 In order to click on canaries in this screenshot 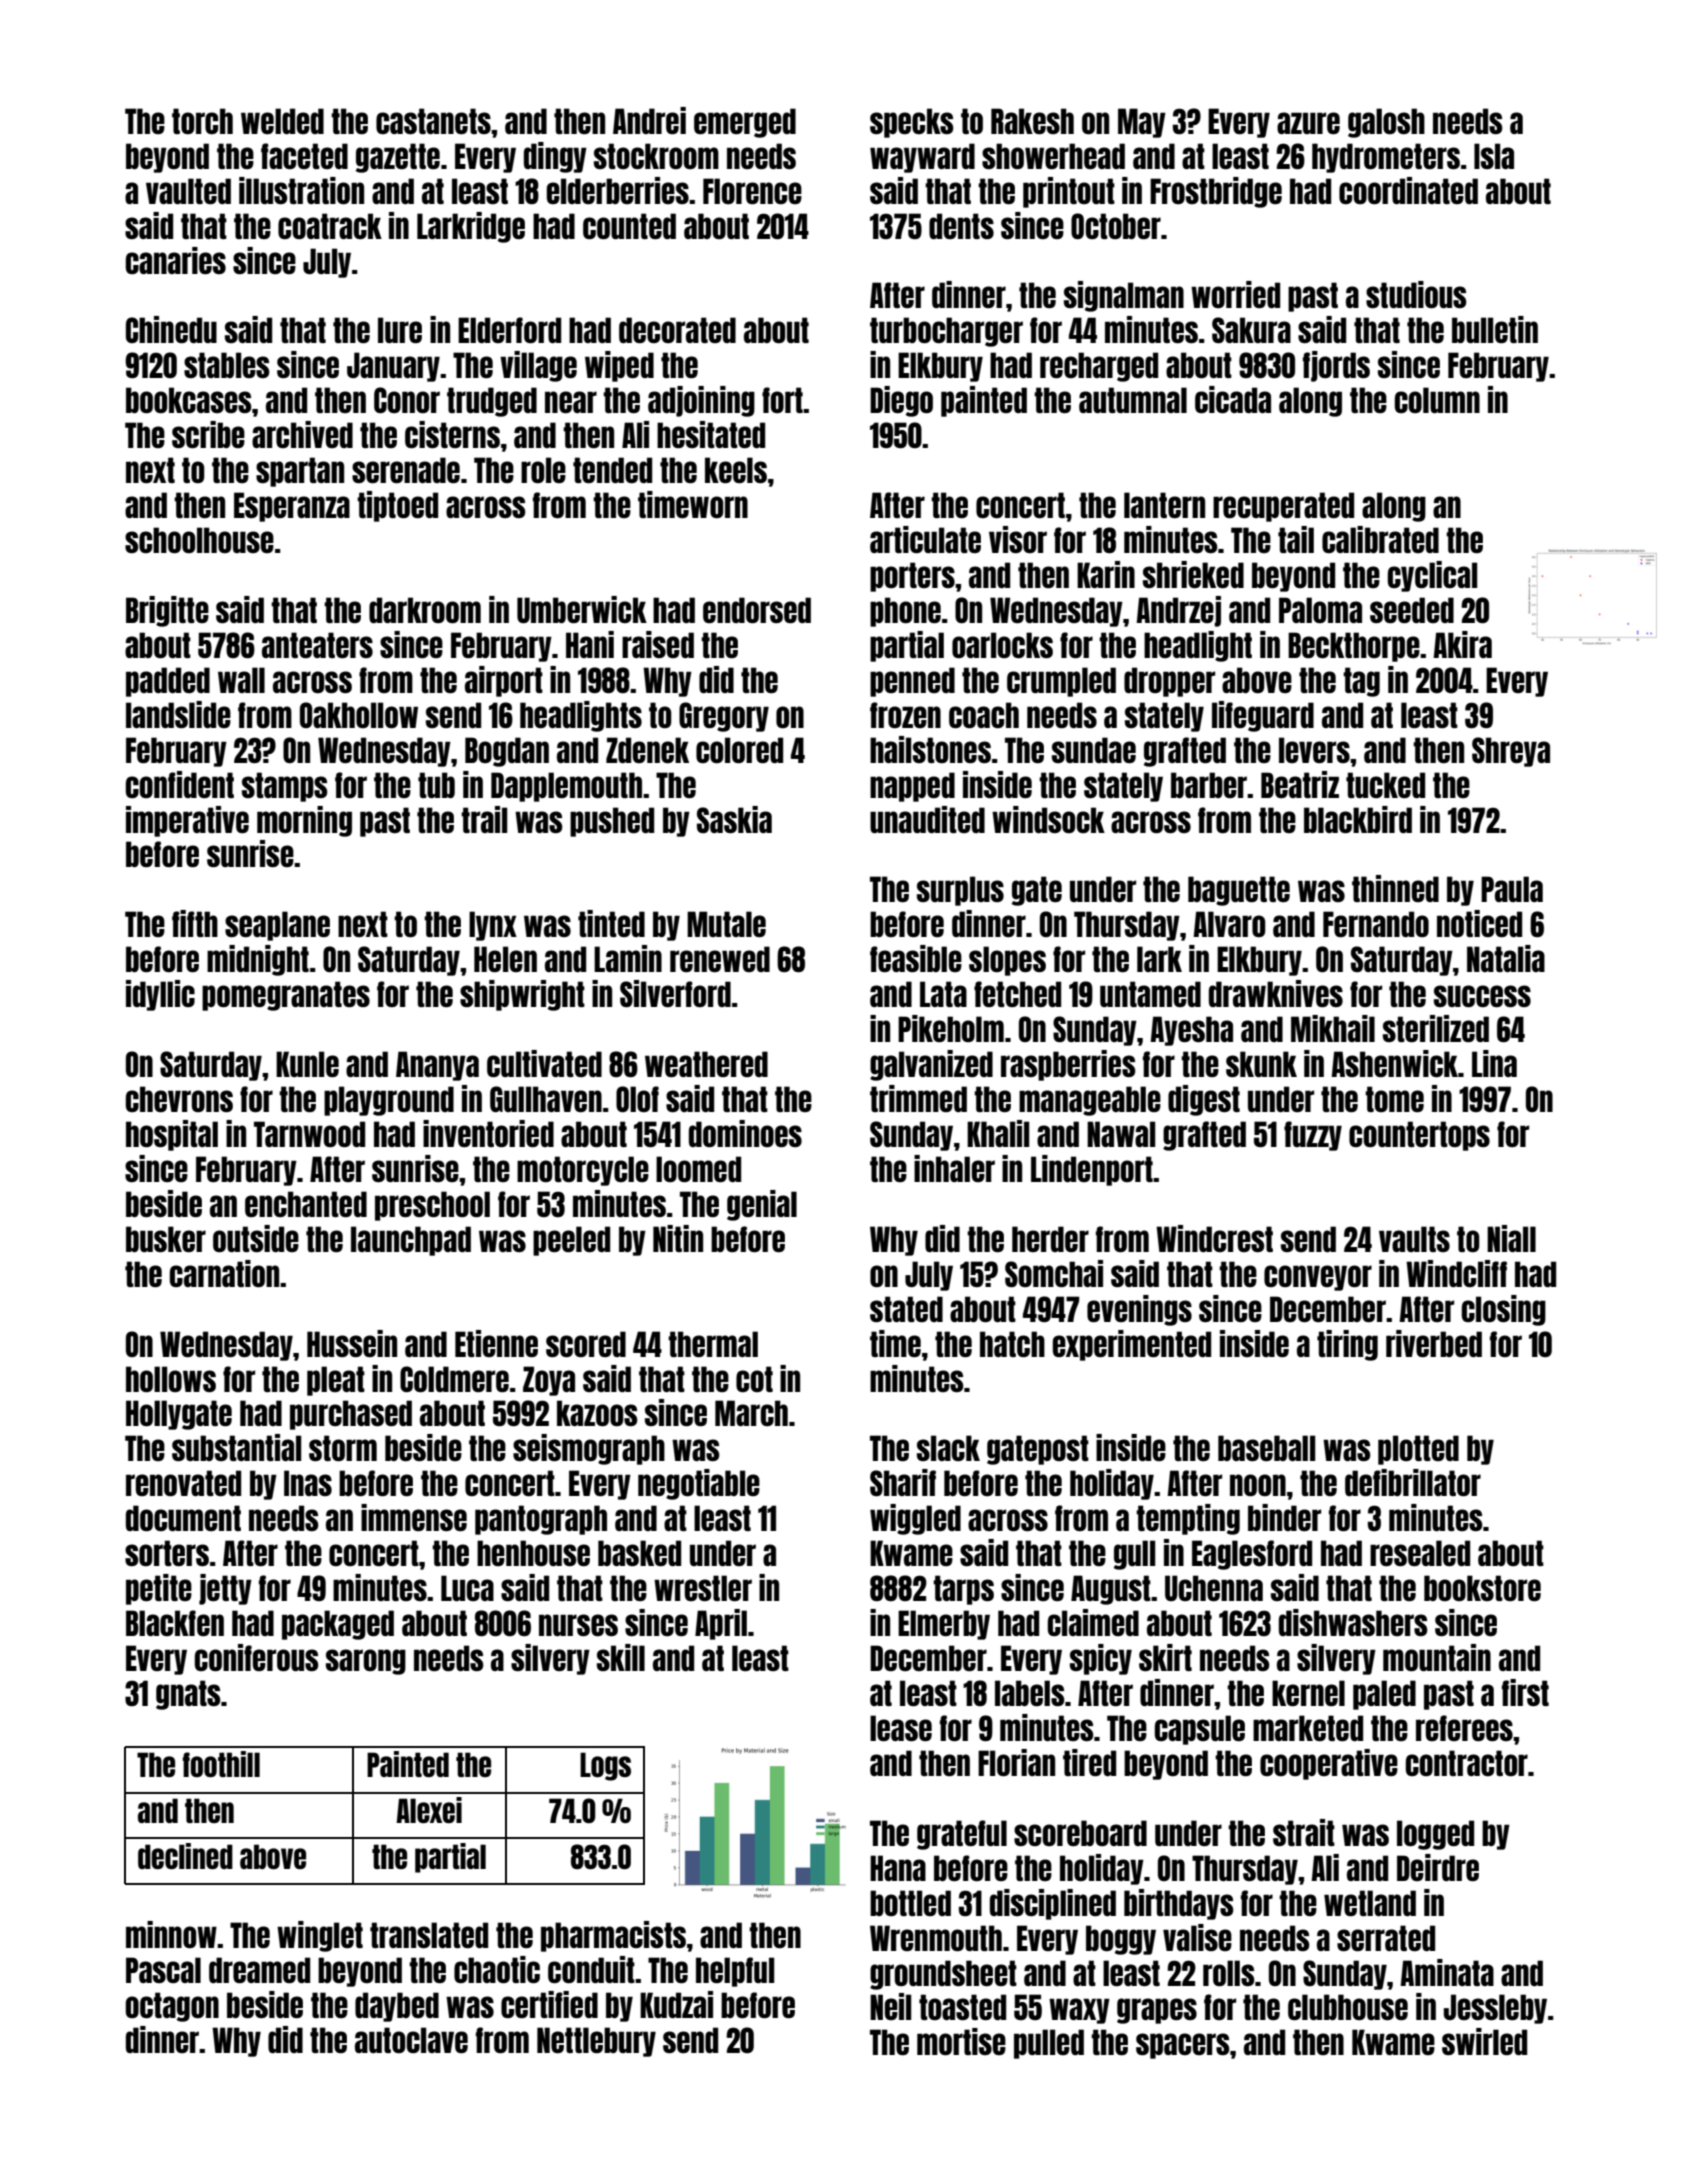, I will do `click(175, 260)`.
